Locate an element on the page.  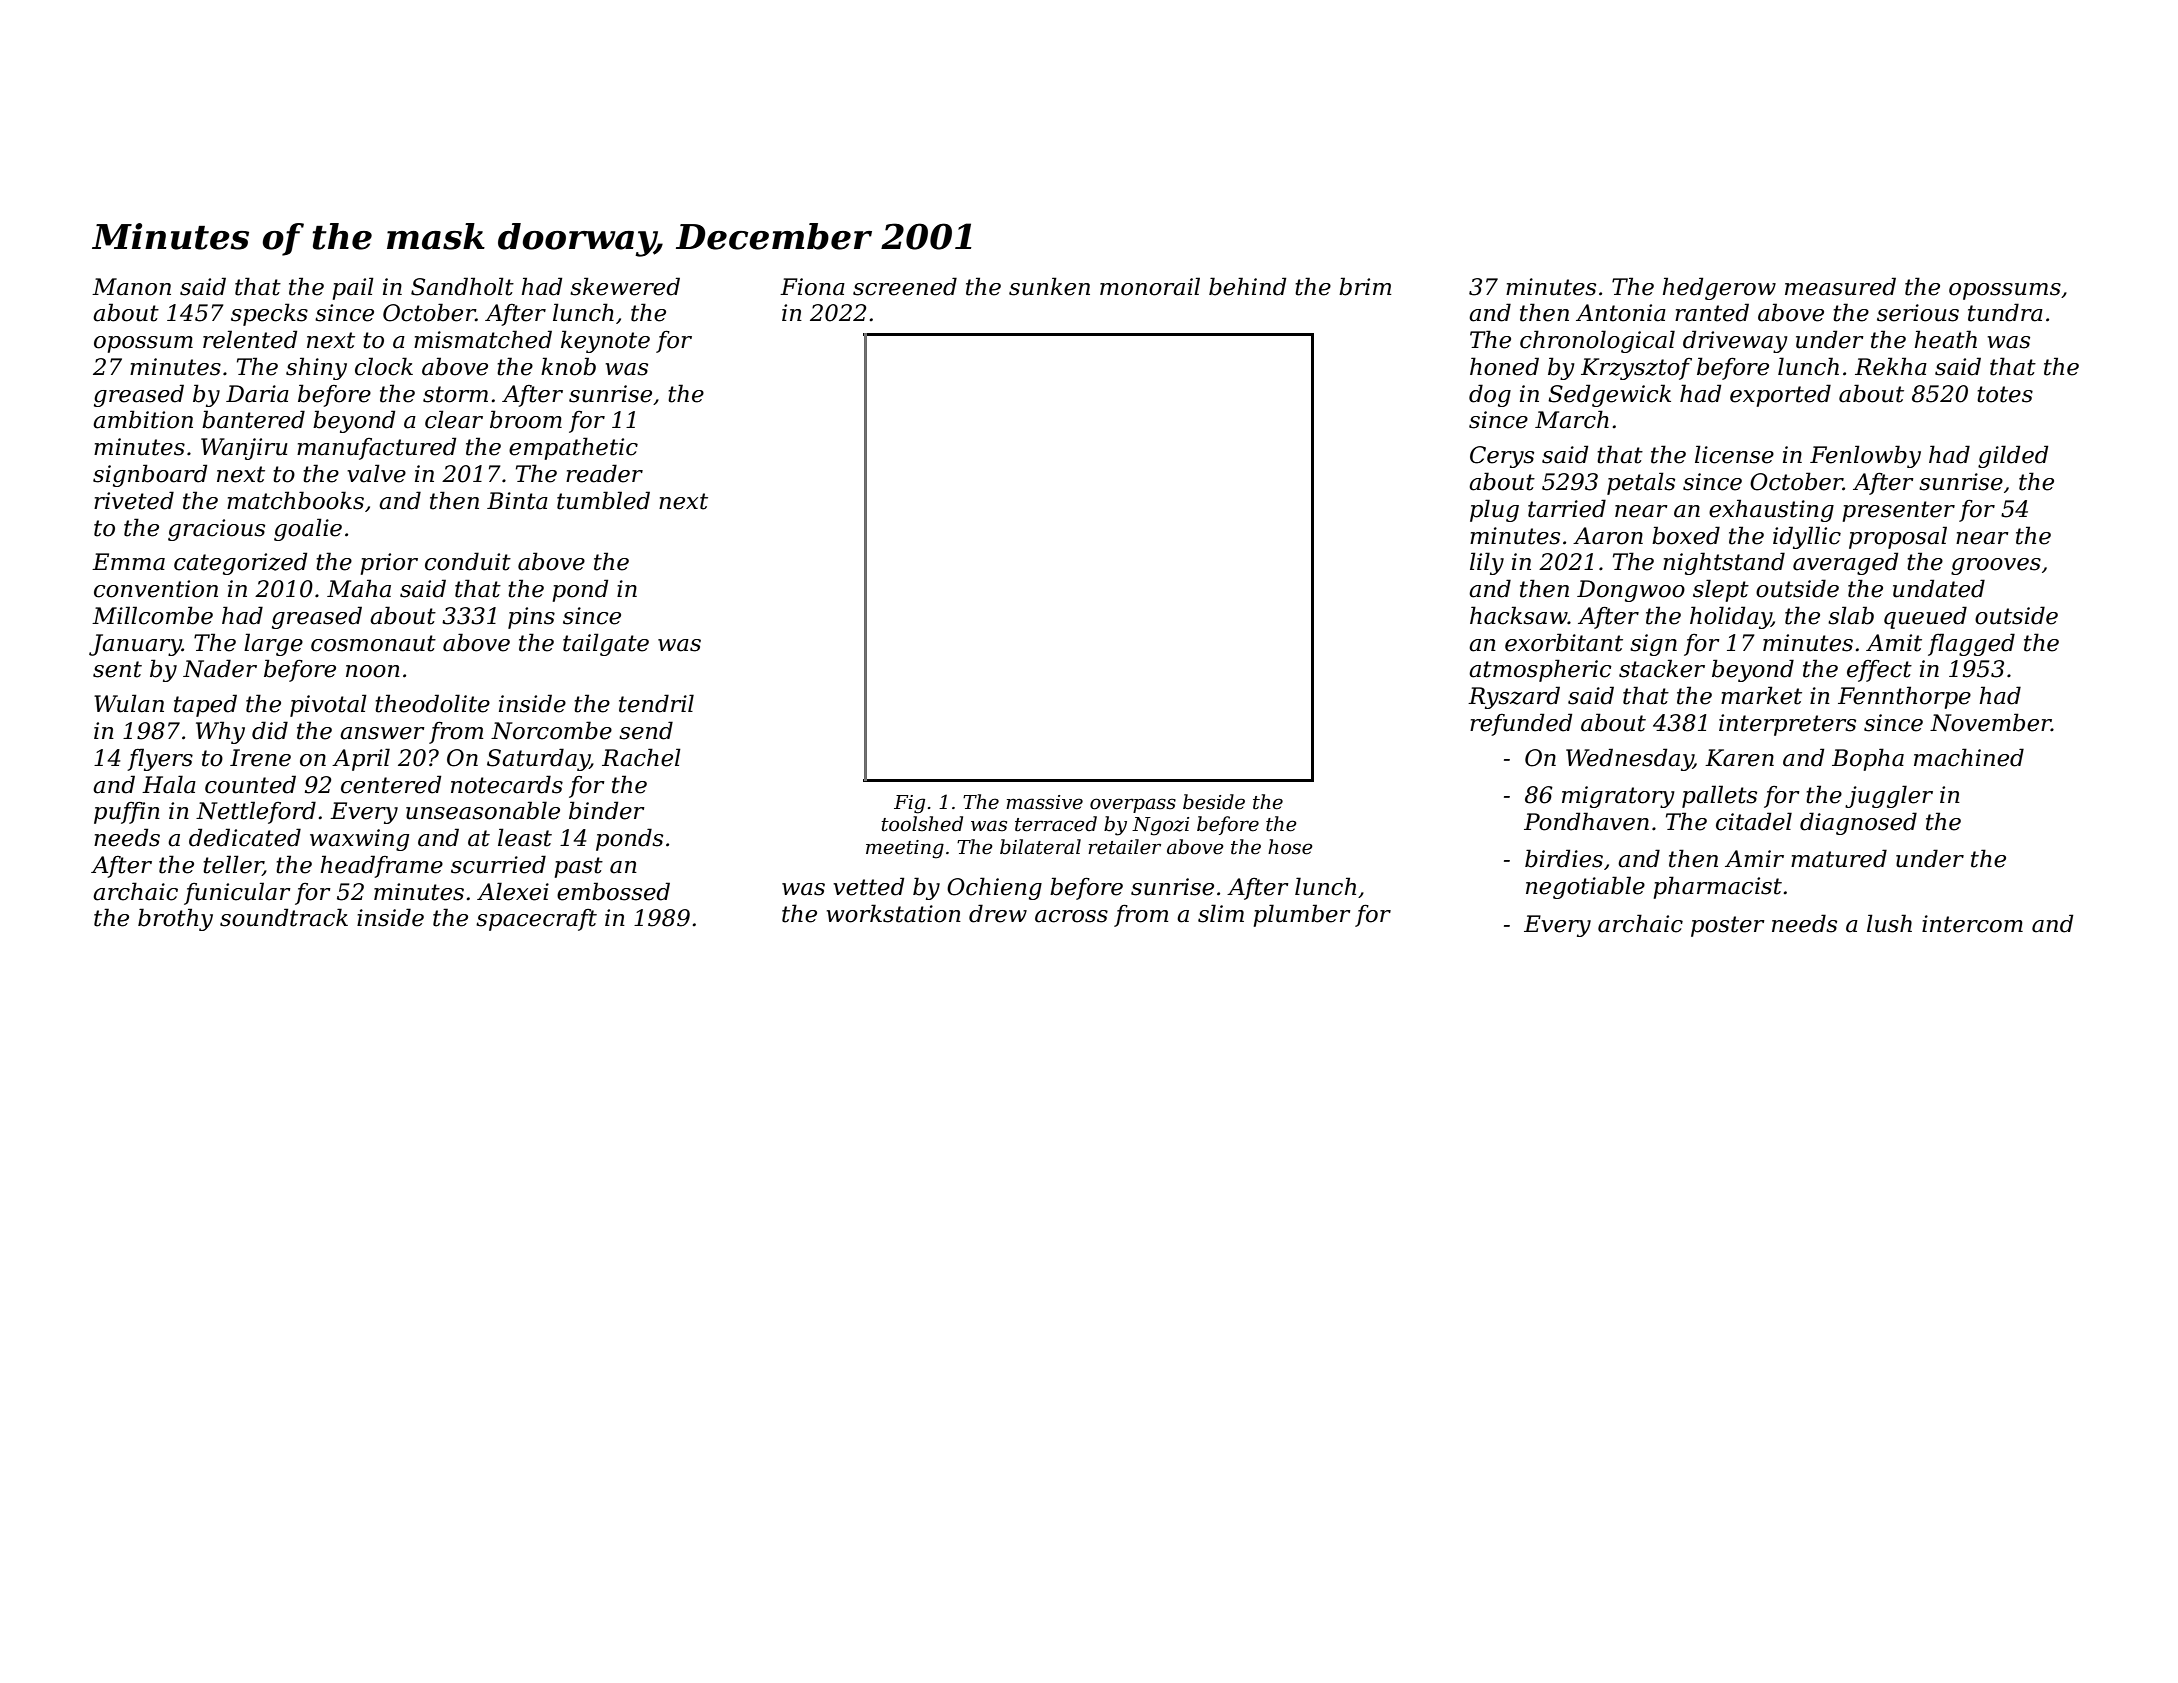
massive is located at coordinates (1044, 802).
